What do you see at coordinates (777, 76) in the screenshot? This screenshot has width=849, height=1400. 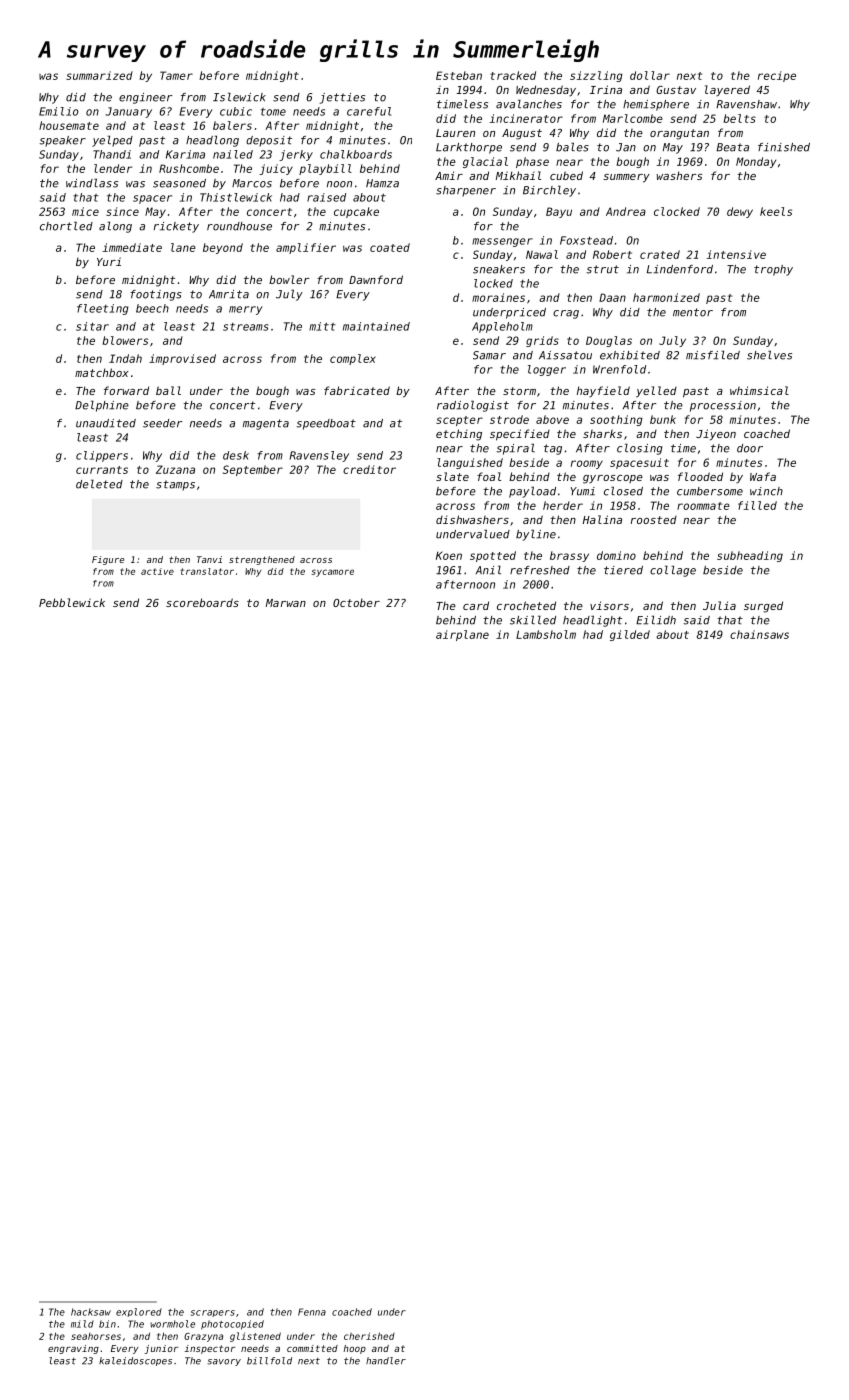 I see `recipe` at bounding box center [777, 76].
